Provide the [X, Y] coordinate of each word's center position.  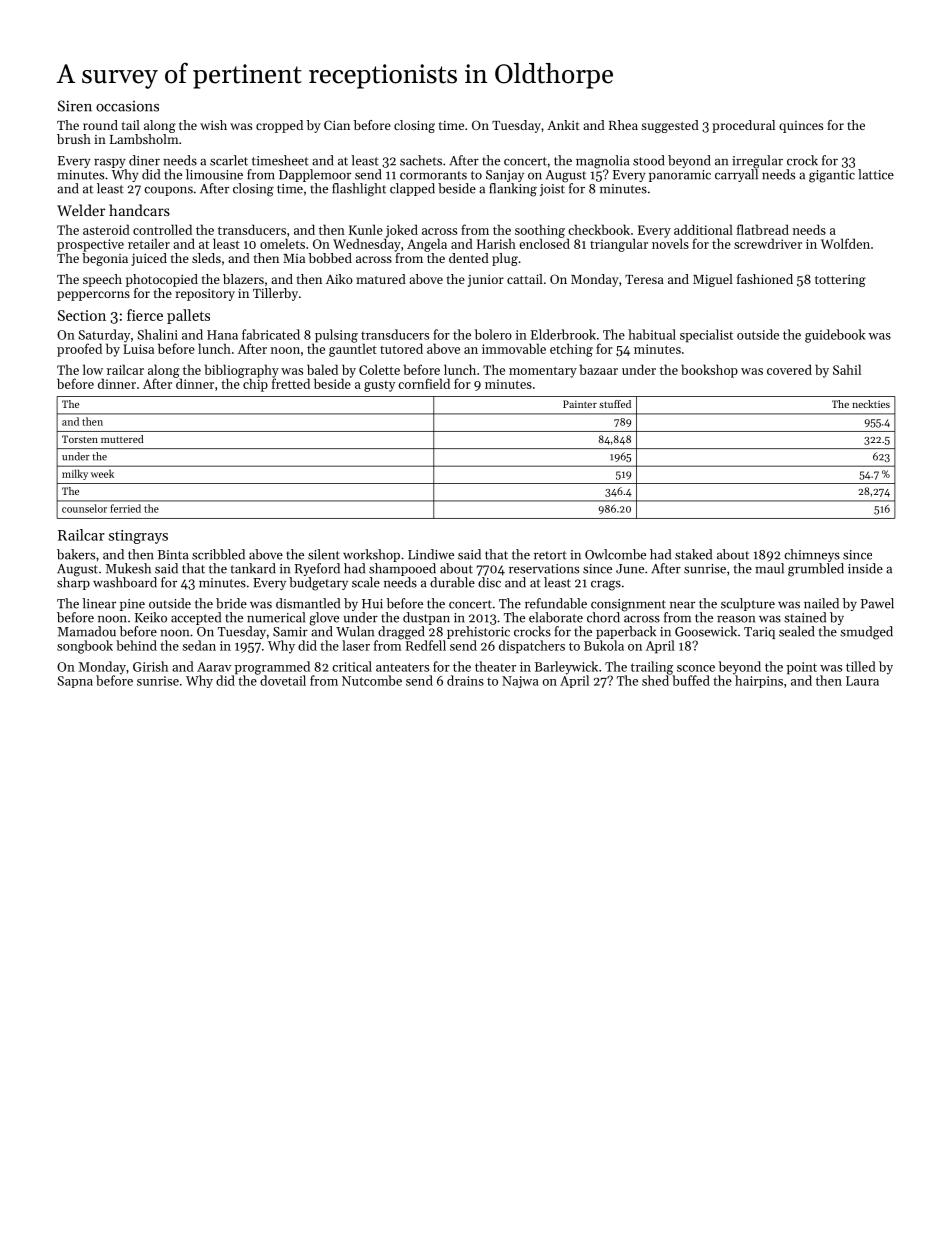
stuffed [615, 404]
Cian [337, 125]
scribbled [218, 554]
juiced [149, 259]
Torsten [80, 439]
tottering [840, 281]
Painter [580, 404]
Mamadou [87, 631]
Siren [75, 106]
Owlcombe [615, 554]
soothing [540, 231]
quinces [801, 127]
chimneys [812, 555]
